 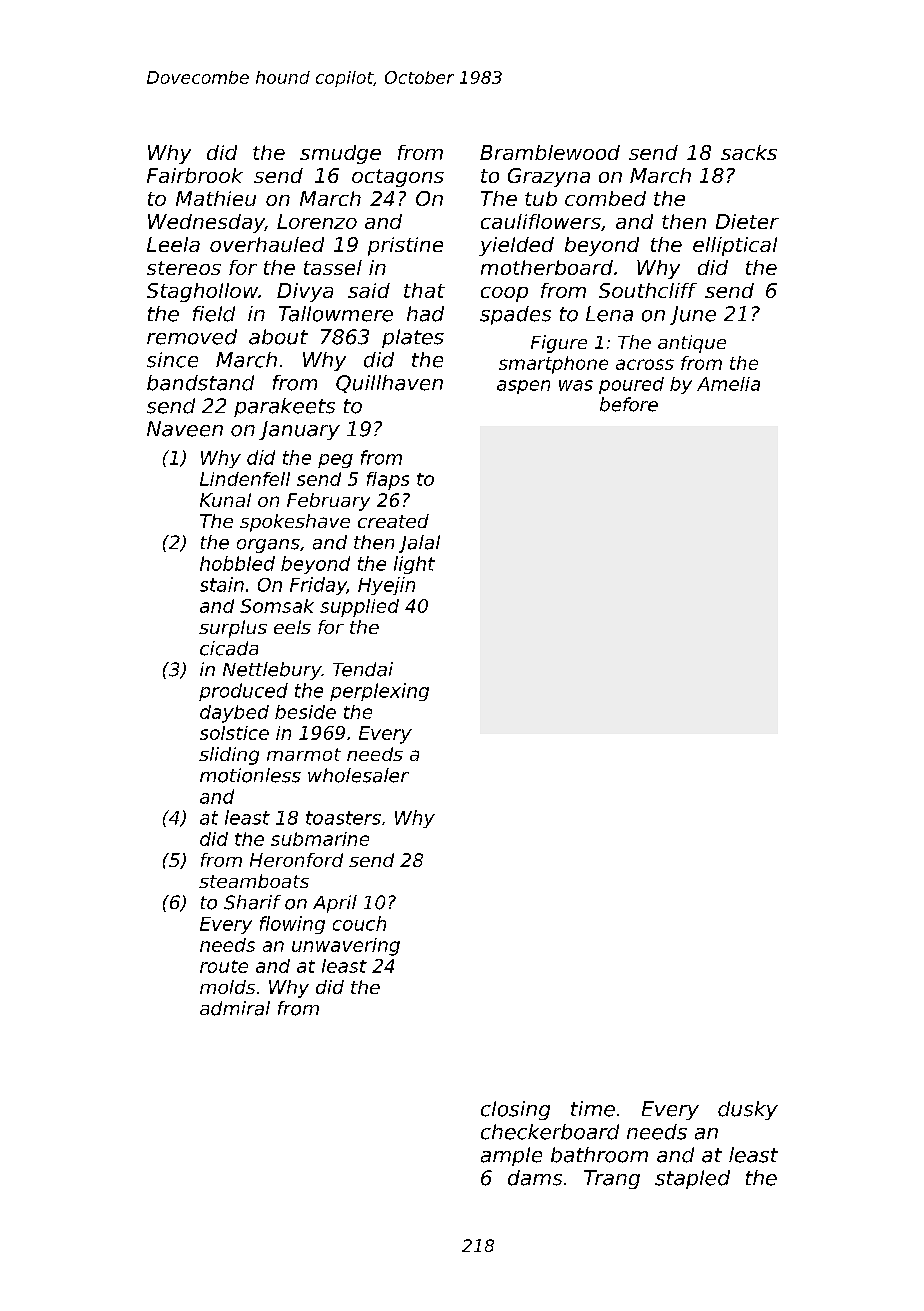 I want to click on said, so click(x=369, y=290).
